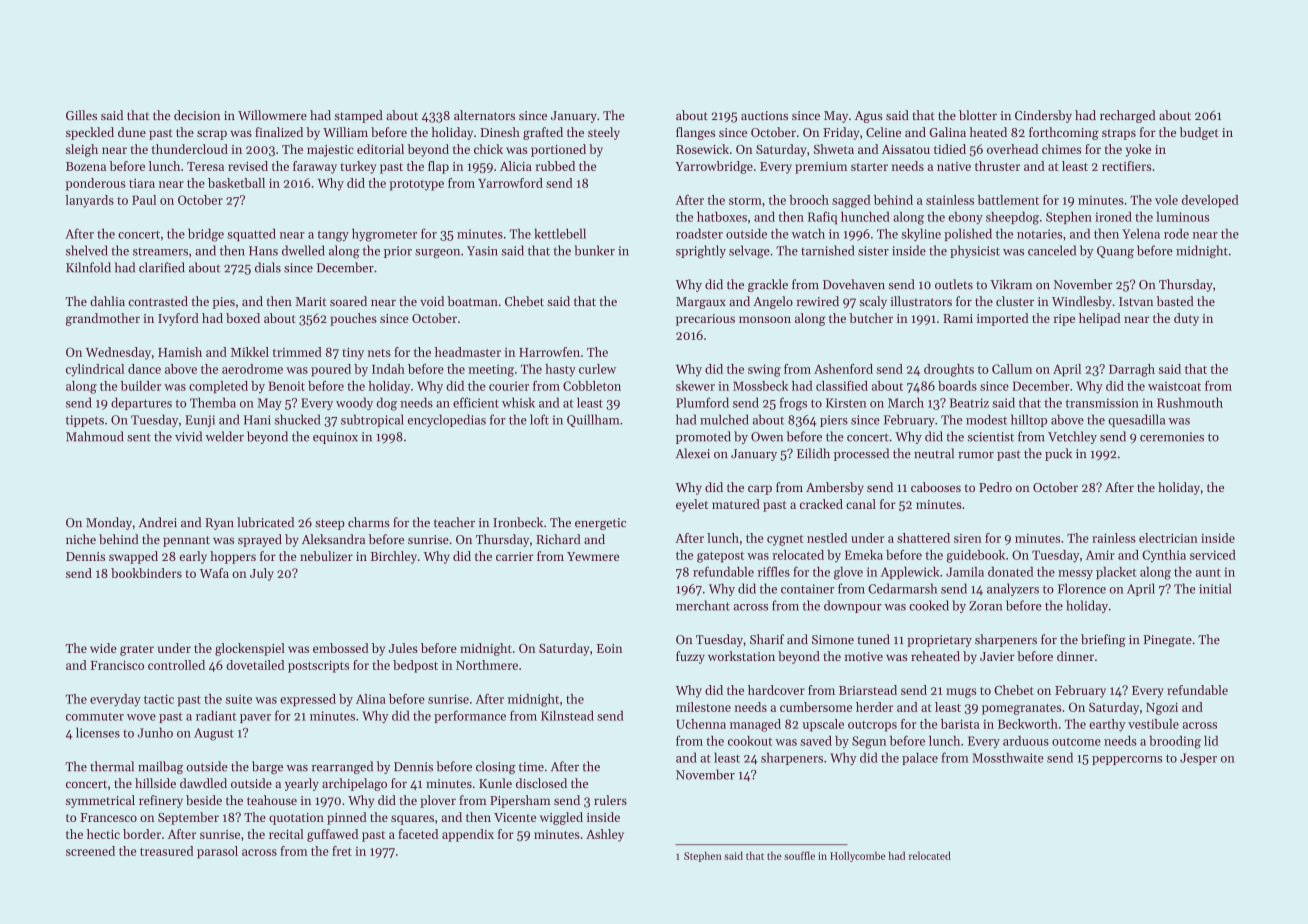 Image resolution: width=1308 pixels, height=924 pixels. Describe the element at coordinates (1114, 538) in the image. I see `rainless` at that location.
